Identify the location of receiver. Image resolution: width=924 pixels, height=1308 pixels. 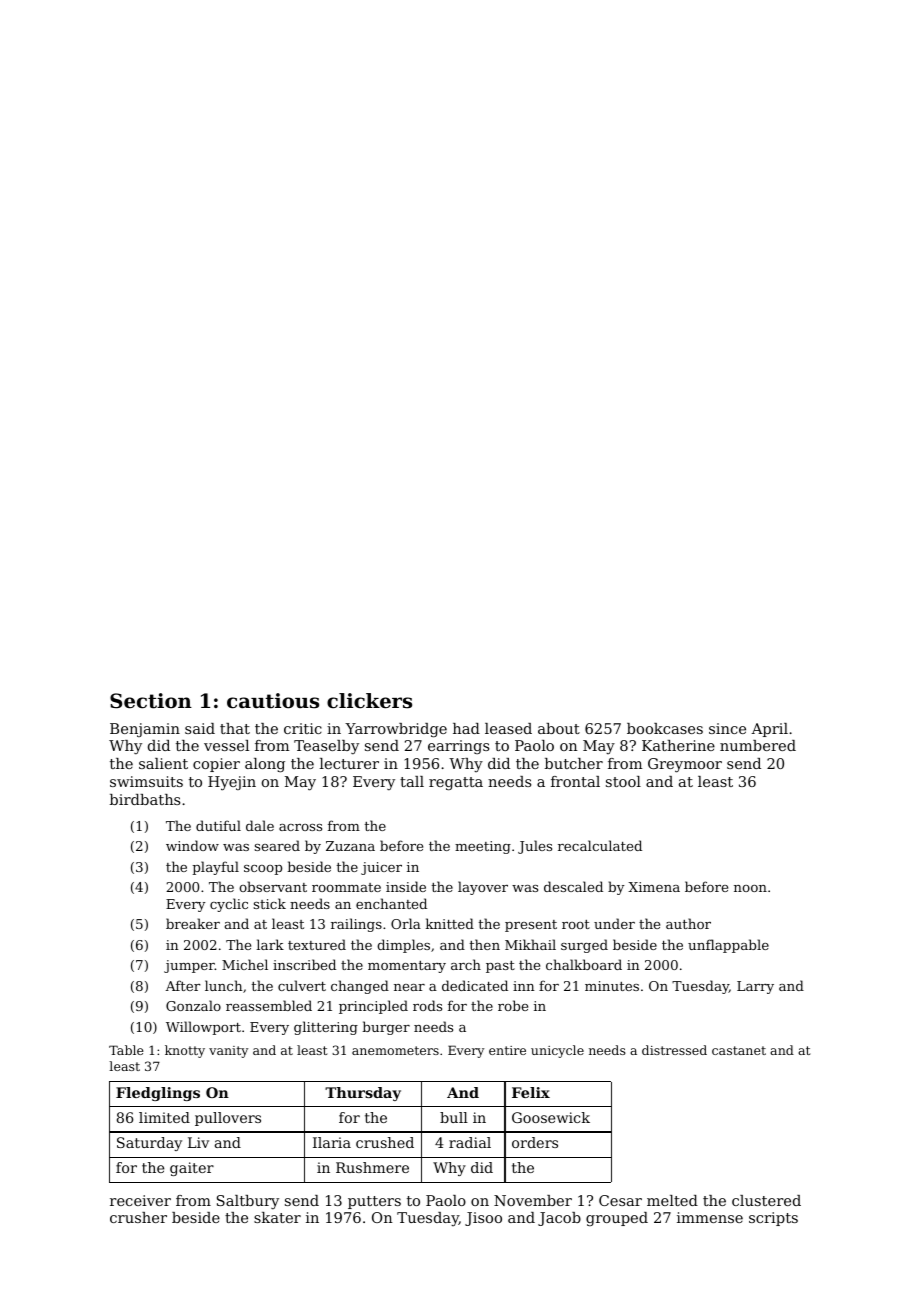
(140, 1200).
